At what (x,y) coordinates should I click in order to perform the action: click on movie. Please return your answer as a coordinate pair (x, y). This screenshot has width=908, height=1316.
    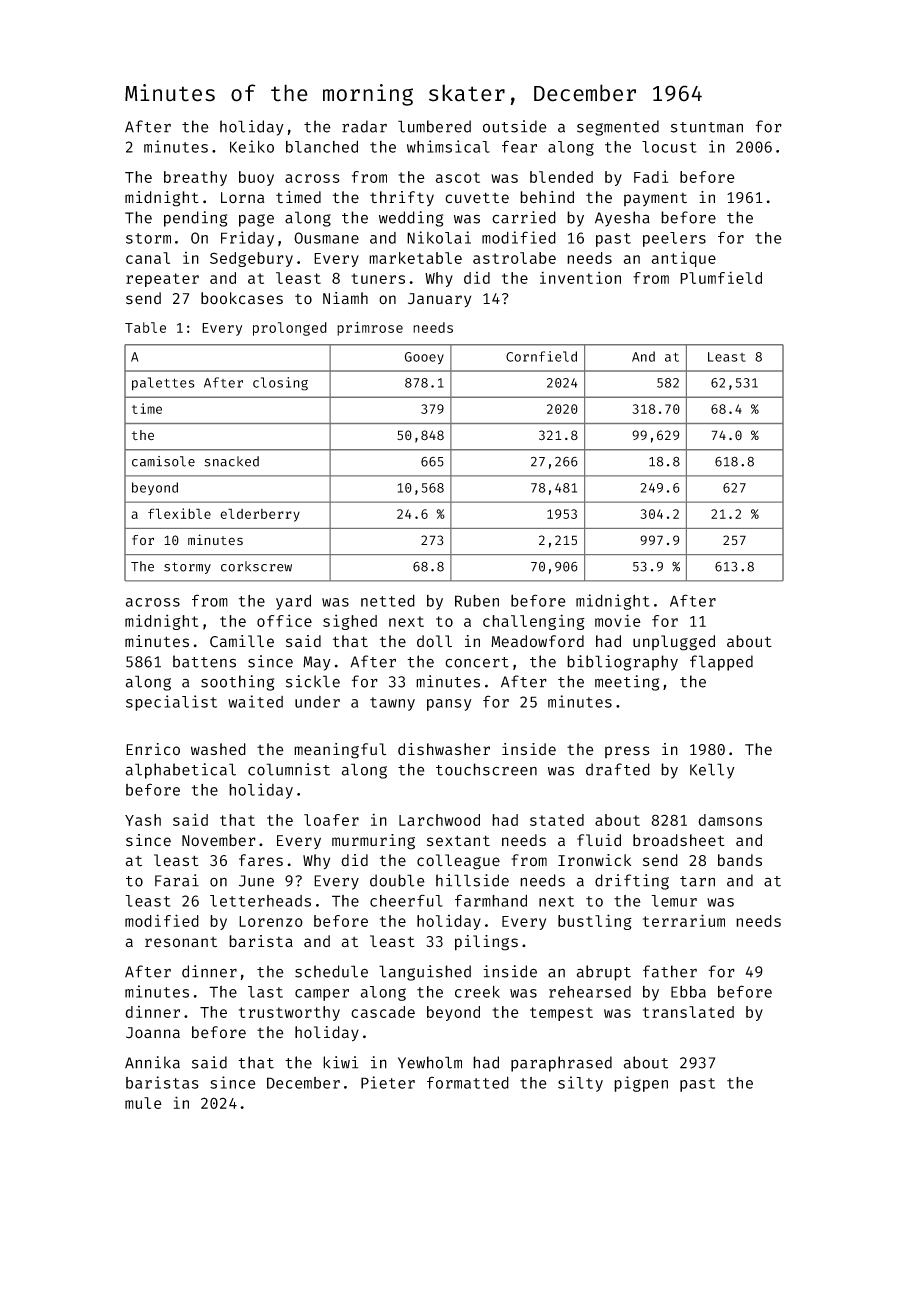
    Looking at the image, I should click on (618, 620).
